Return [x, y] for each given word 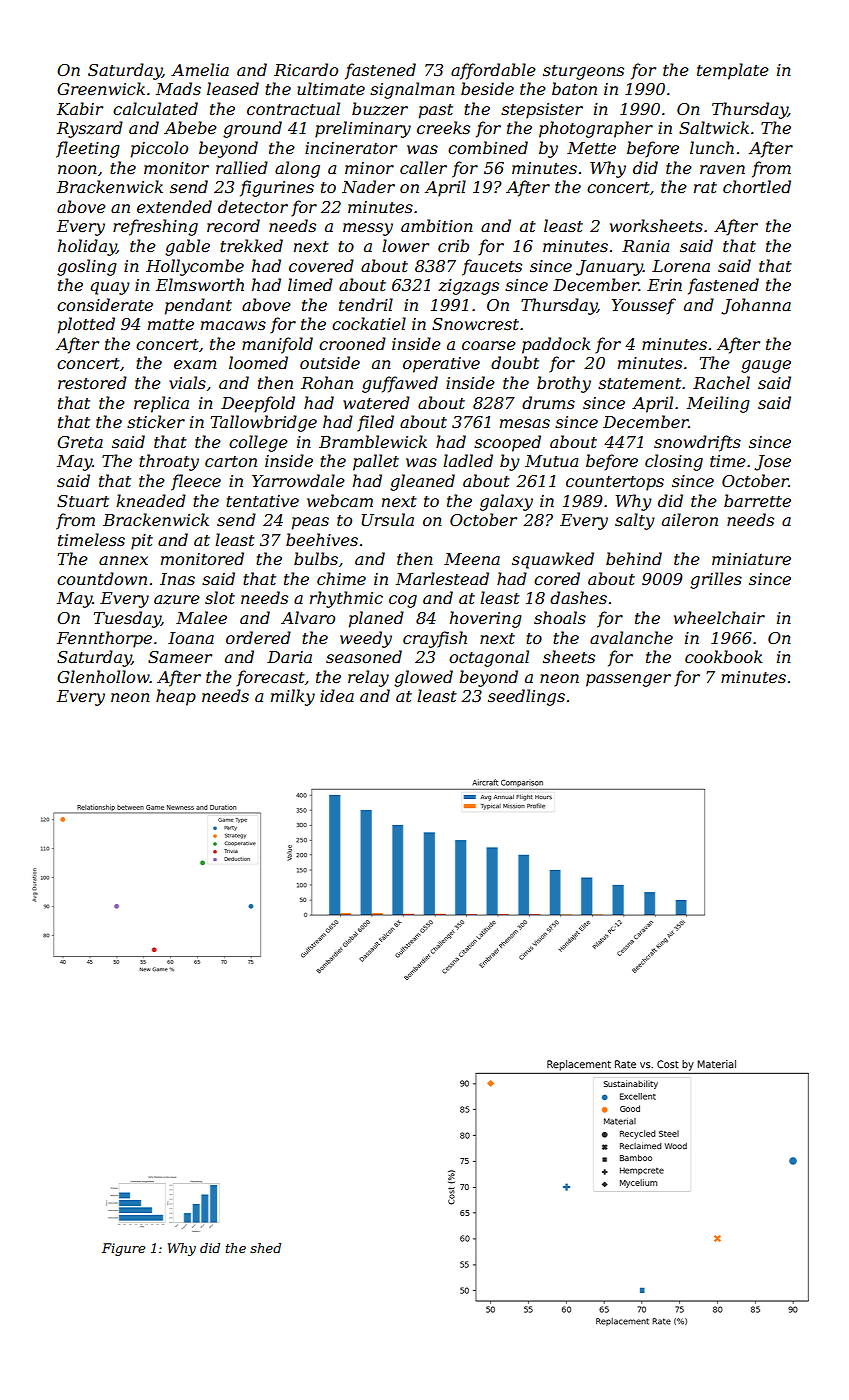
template [733, 71]
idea [337, 695]
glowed [423, 678]
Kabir [80, 108]
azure [177, 600]
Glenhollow [103, 676]
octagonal [489, 658]
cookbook [723, 656]
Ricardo [306, 69]
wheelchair [719, 617]
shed [265, 1248]
